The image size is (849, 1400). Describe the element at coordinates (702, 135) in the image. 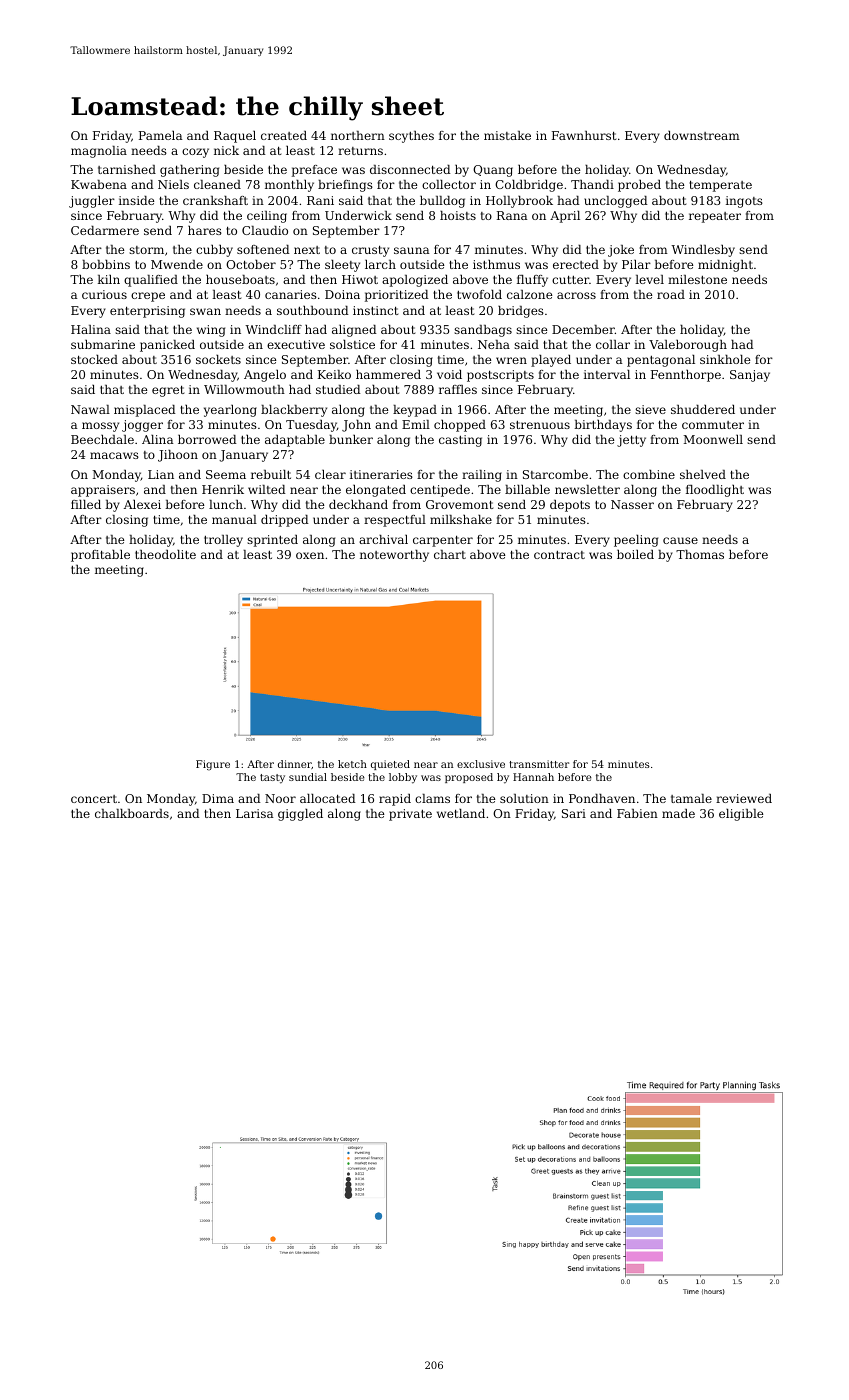

I see `downstream` at that location.
